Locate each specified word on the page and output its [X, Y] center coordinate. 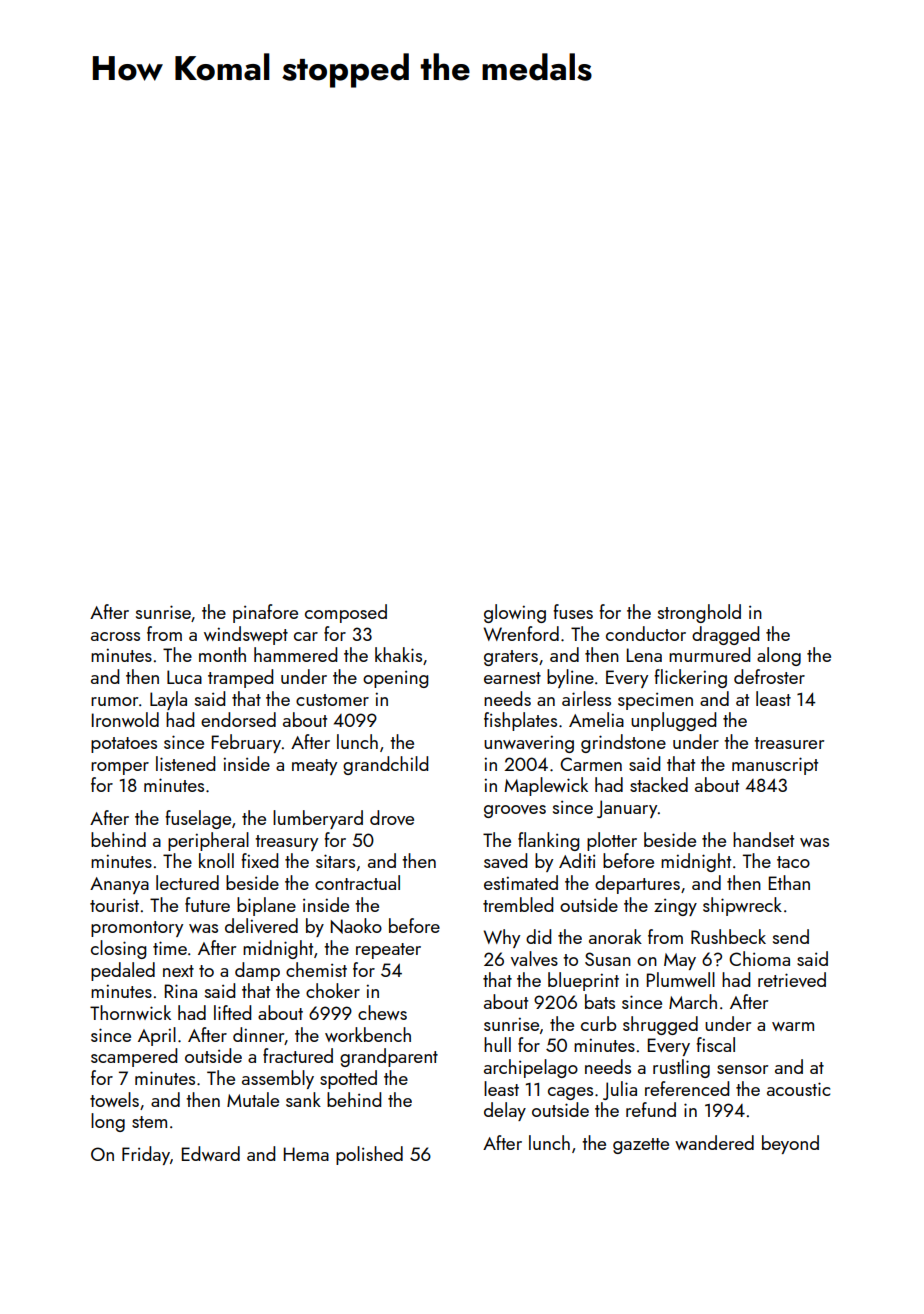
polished [369, 1155]
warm [793, 1026]
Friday [146, 1155]
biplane [266, 906]
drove [392, 817]
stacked [659, 784]
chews [382, 1012]
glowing [515, 613]
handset [763, 839]
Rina [181, 991]
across [115, 636]
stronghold [699, 613]
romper [120, 768]
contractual [357, 882]
